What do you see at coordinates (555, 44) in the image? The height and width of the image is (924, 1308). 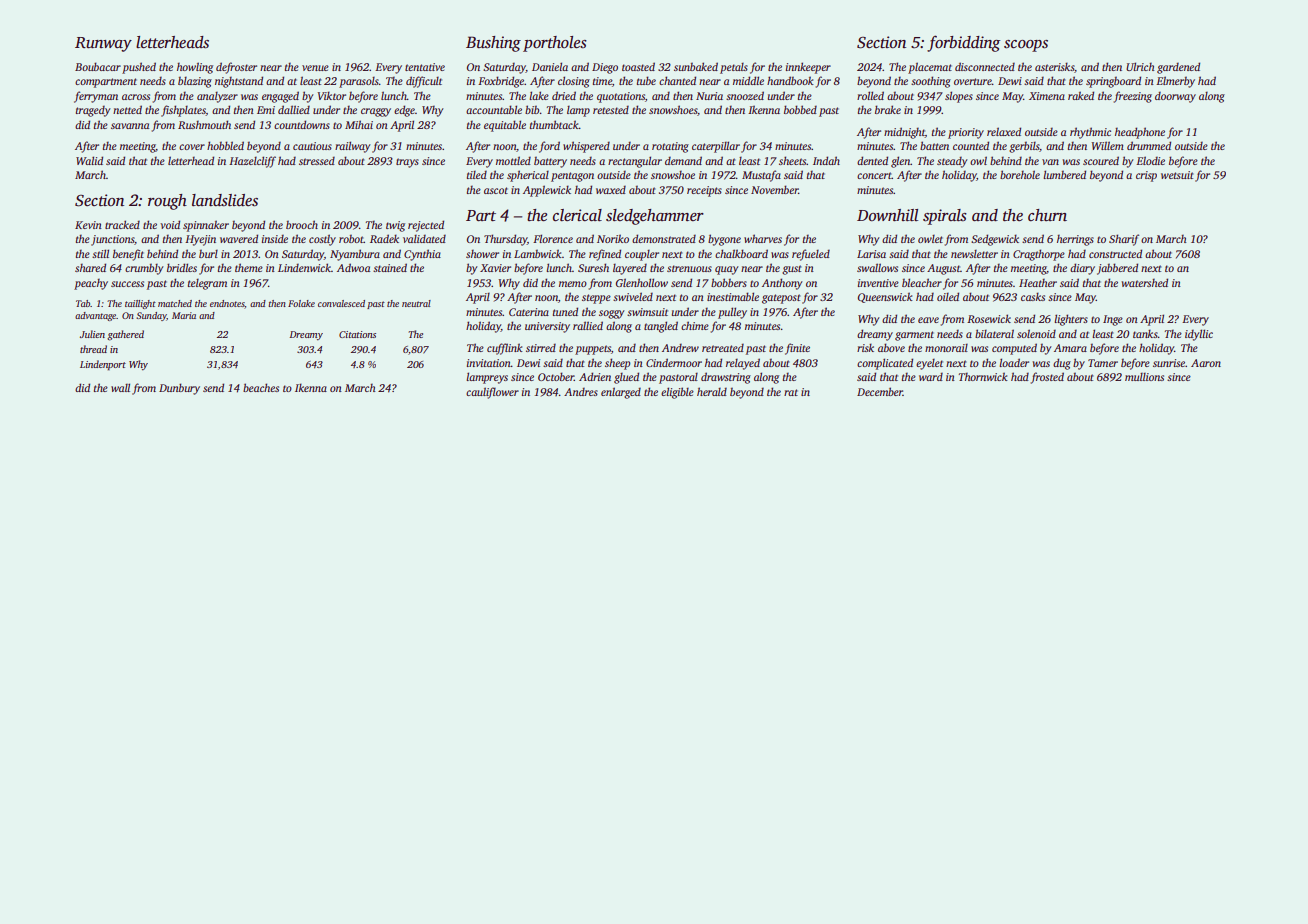 I see `portholes` at bounding box center [555, 44].
